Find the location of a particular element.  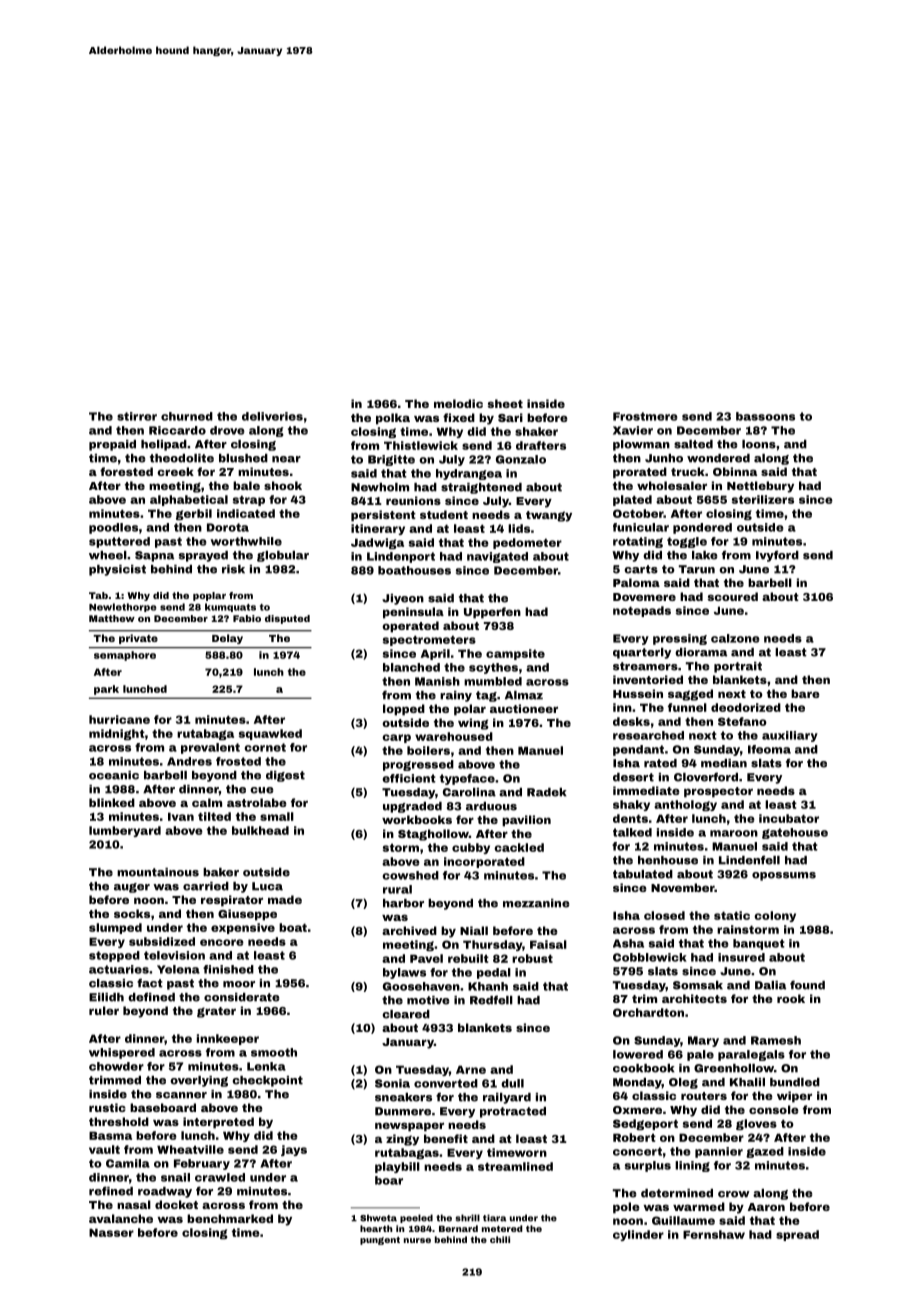

stirrer is located at coordinates (137, 416).
